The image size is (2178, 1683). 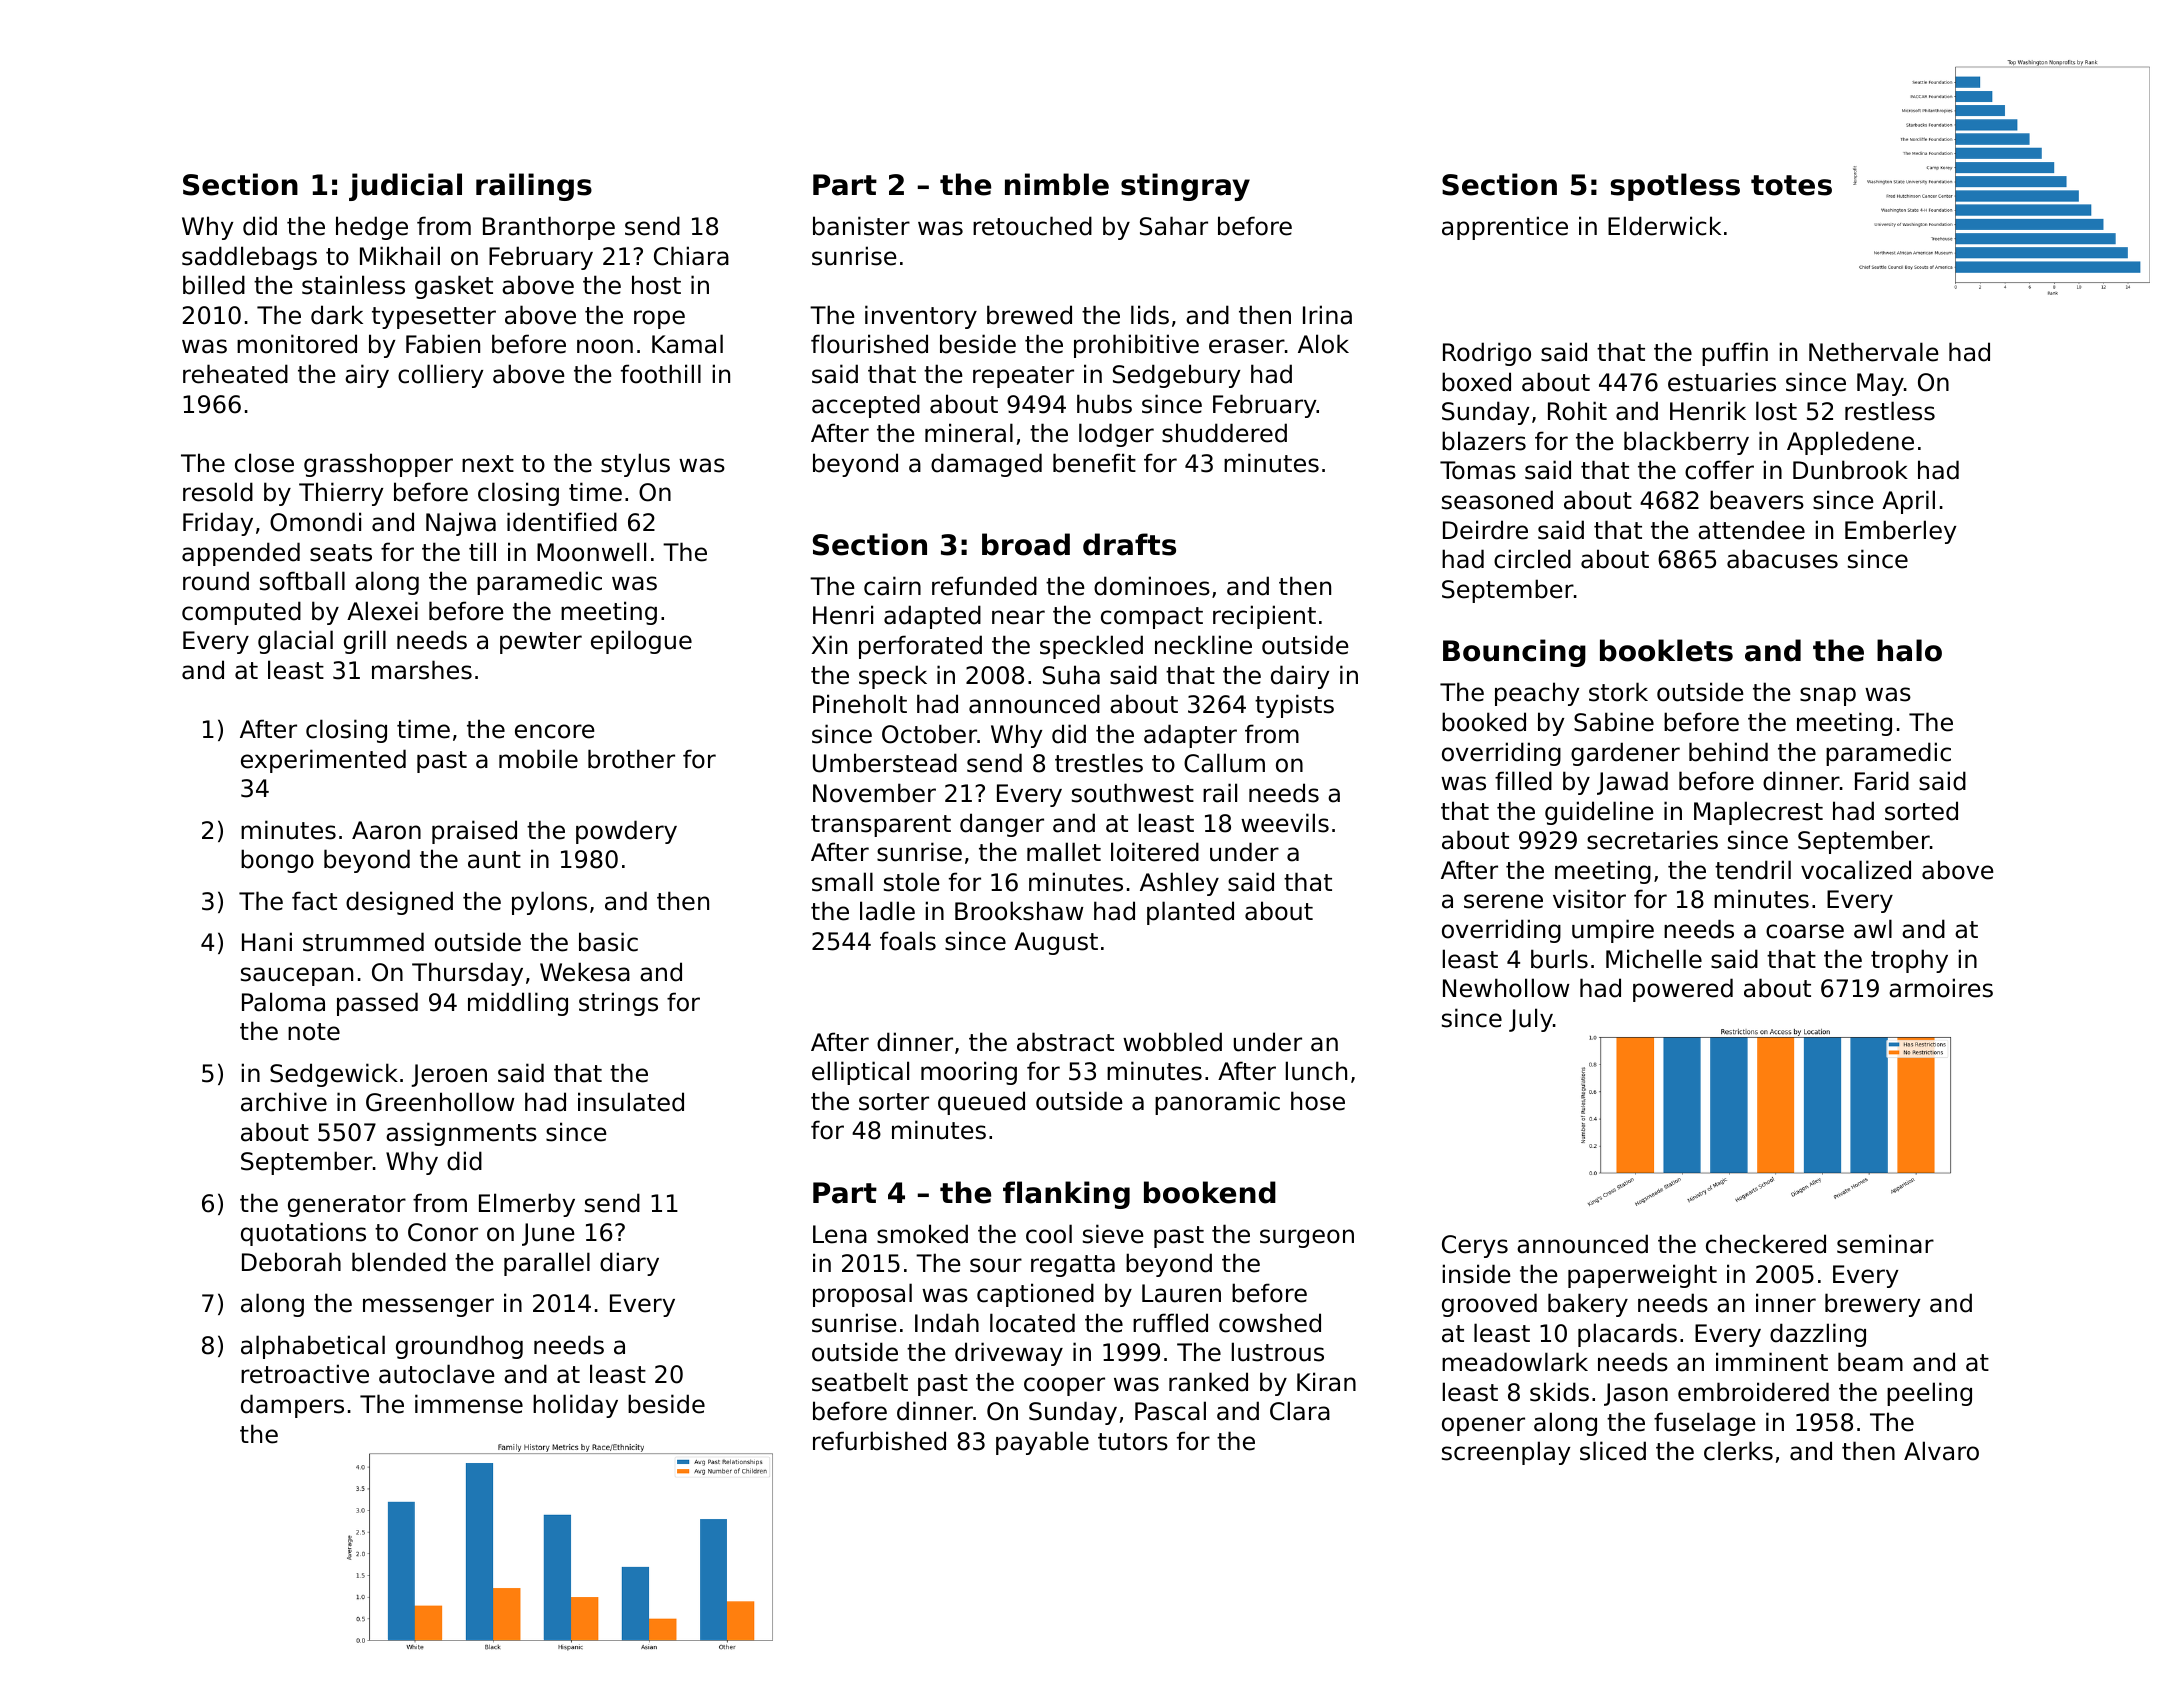 I want to click on trestles, so click(x=1099, y=763).
